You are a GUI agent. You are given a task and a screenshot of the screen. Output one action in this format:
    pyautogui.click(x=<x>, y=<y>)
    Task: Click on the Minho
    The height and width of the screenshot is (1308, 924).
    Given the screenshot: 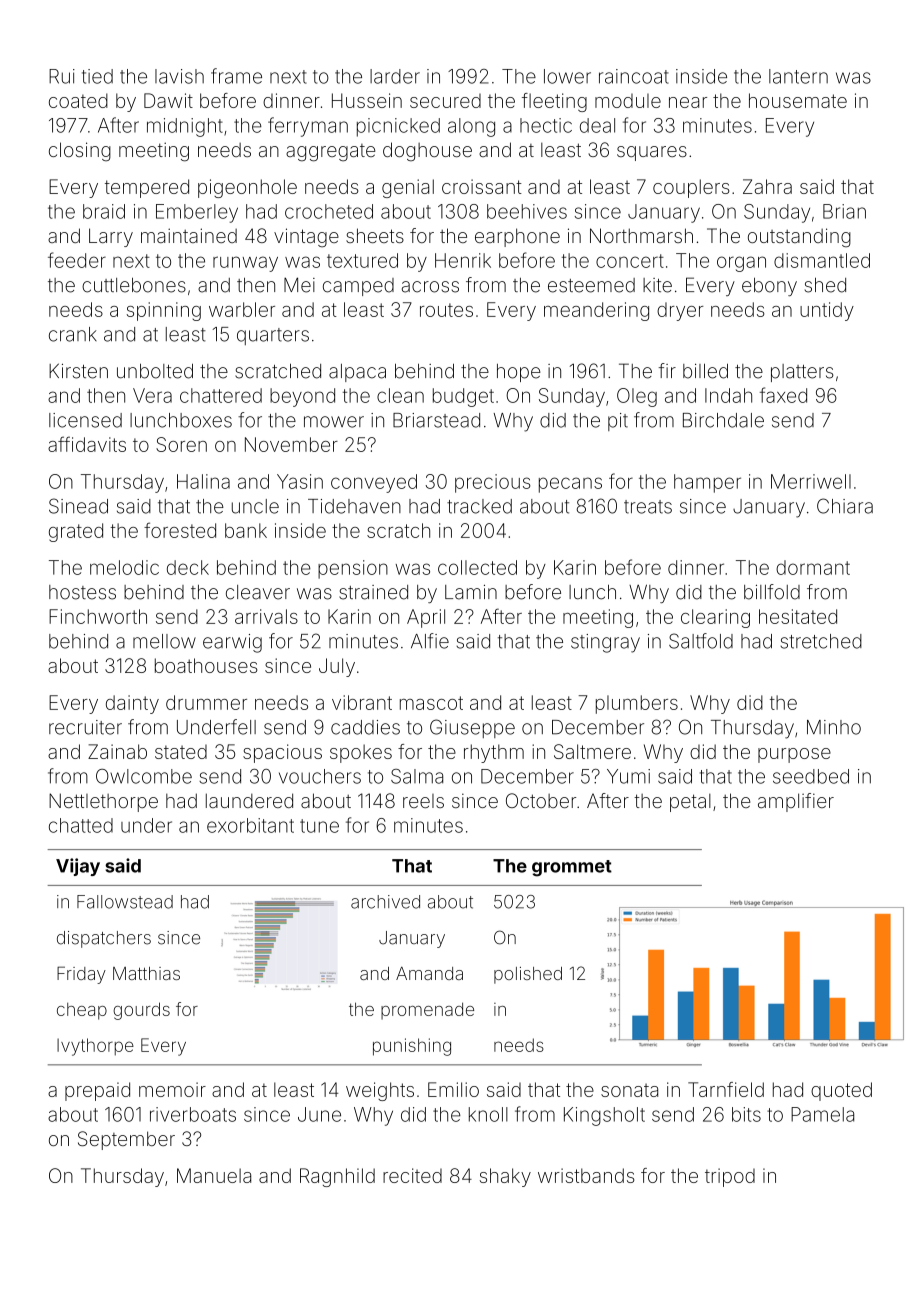 What is the action you would take?
    pyautogui.click(x=834, y=727)
